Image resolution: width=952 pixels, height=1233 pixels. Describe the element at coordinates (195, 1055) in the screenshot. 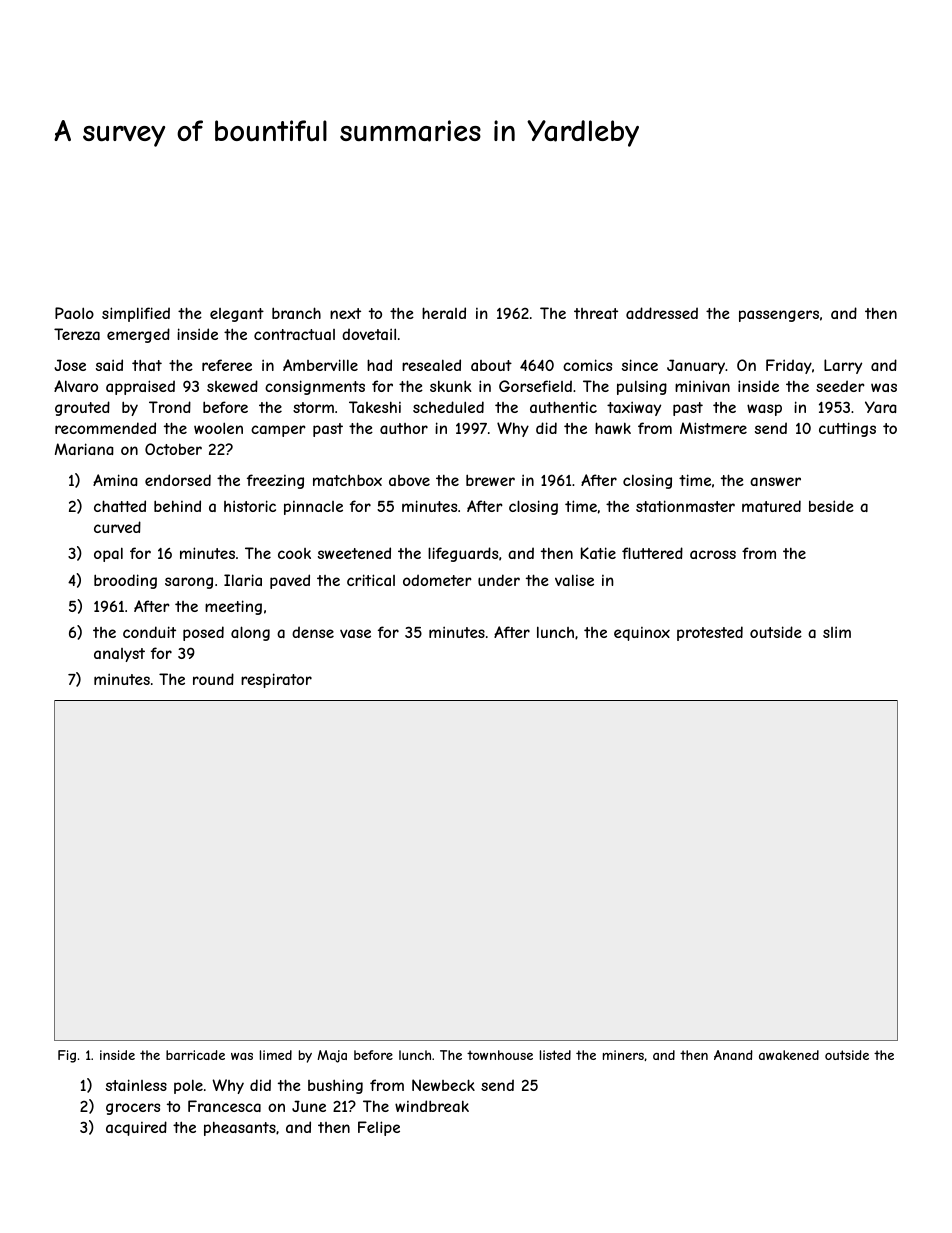

I see `barricade` at that location.
